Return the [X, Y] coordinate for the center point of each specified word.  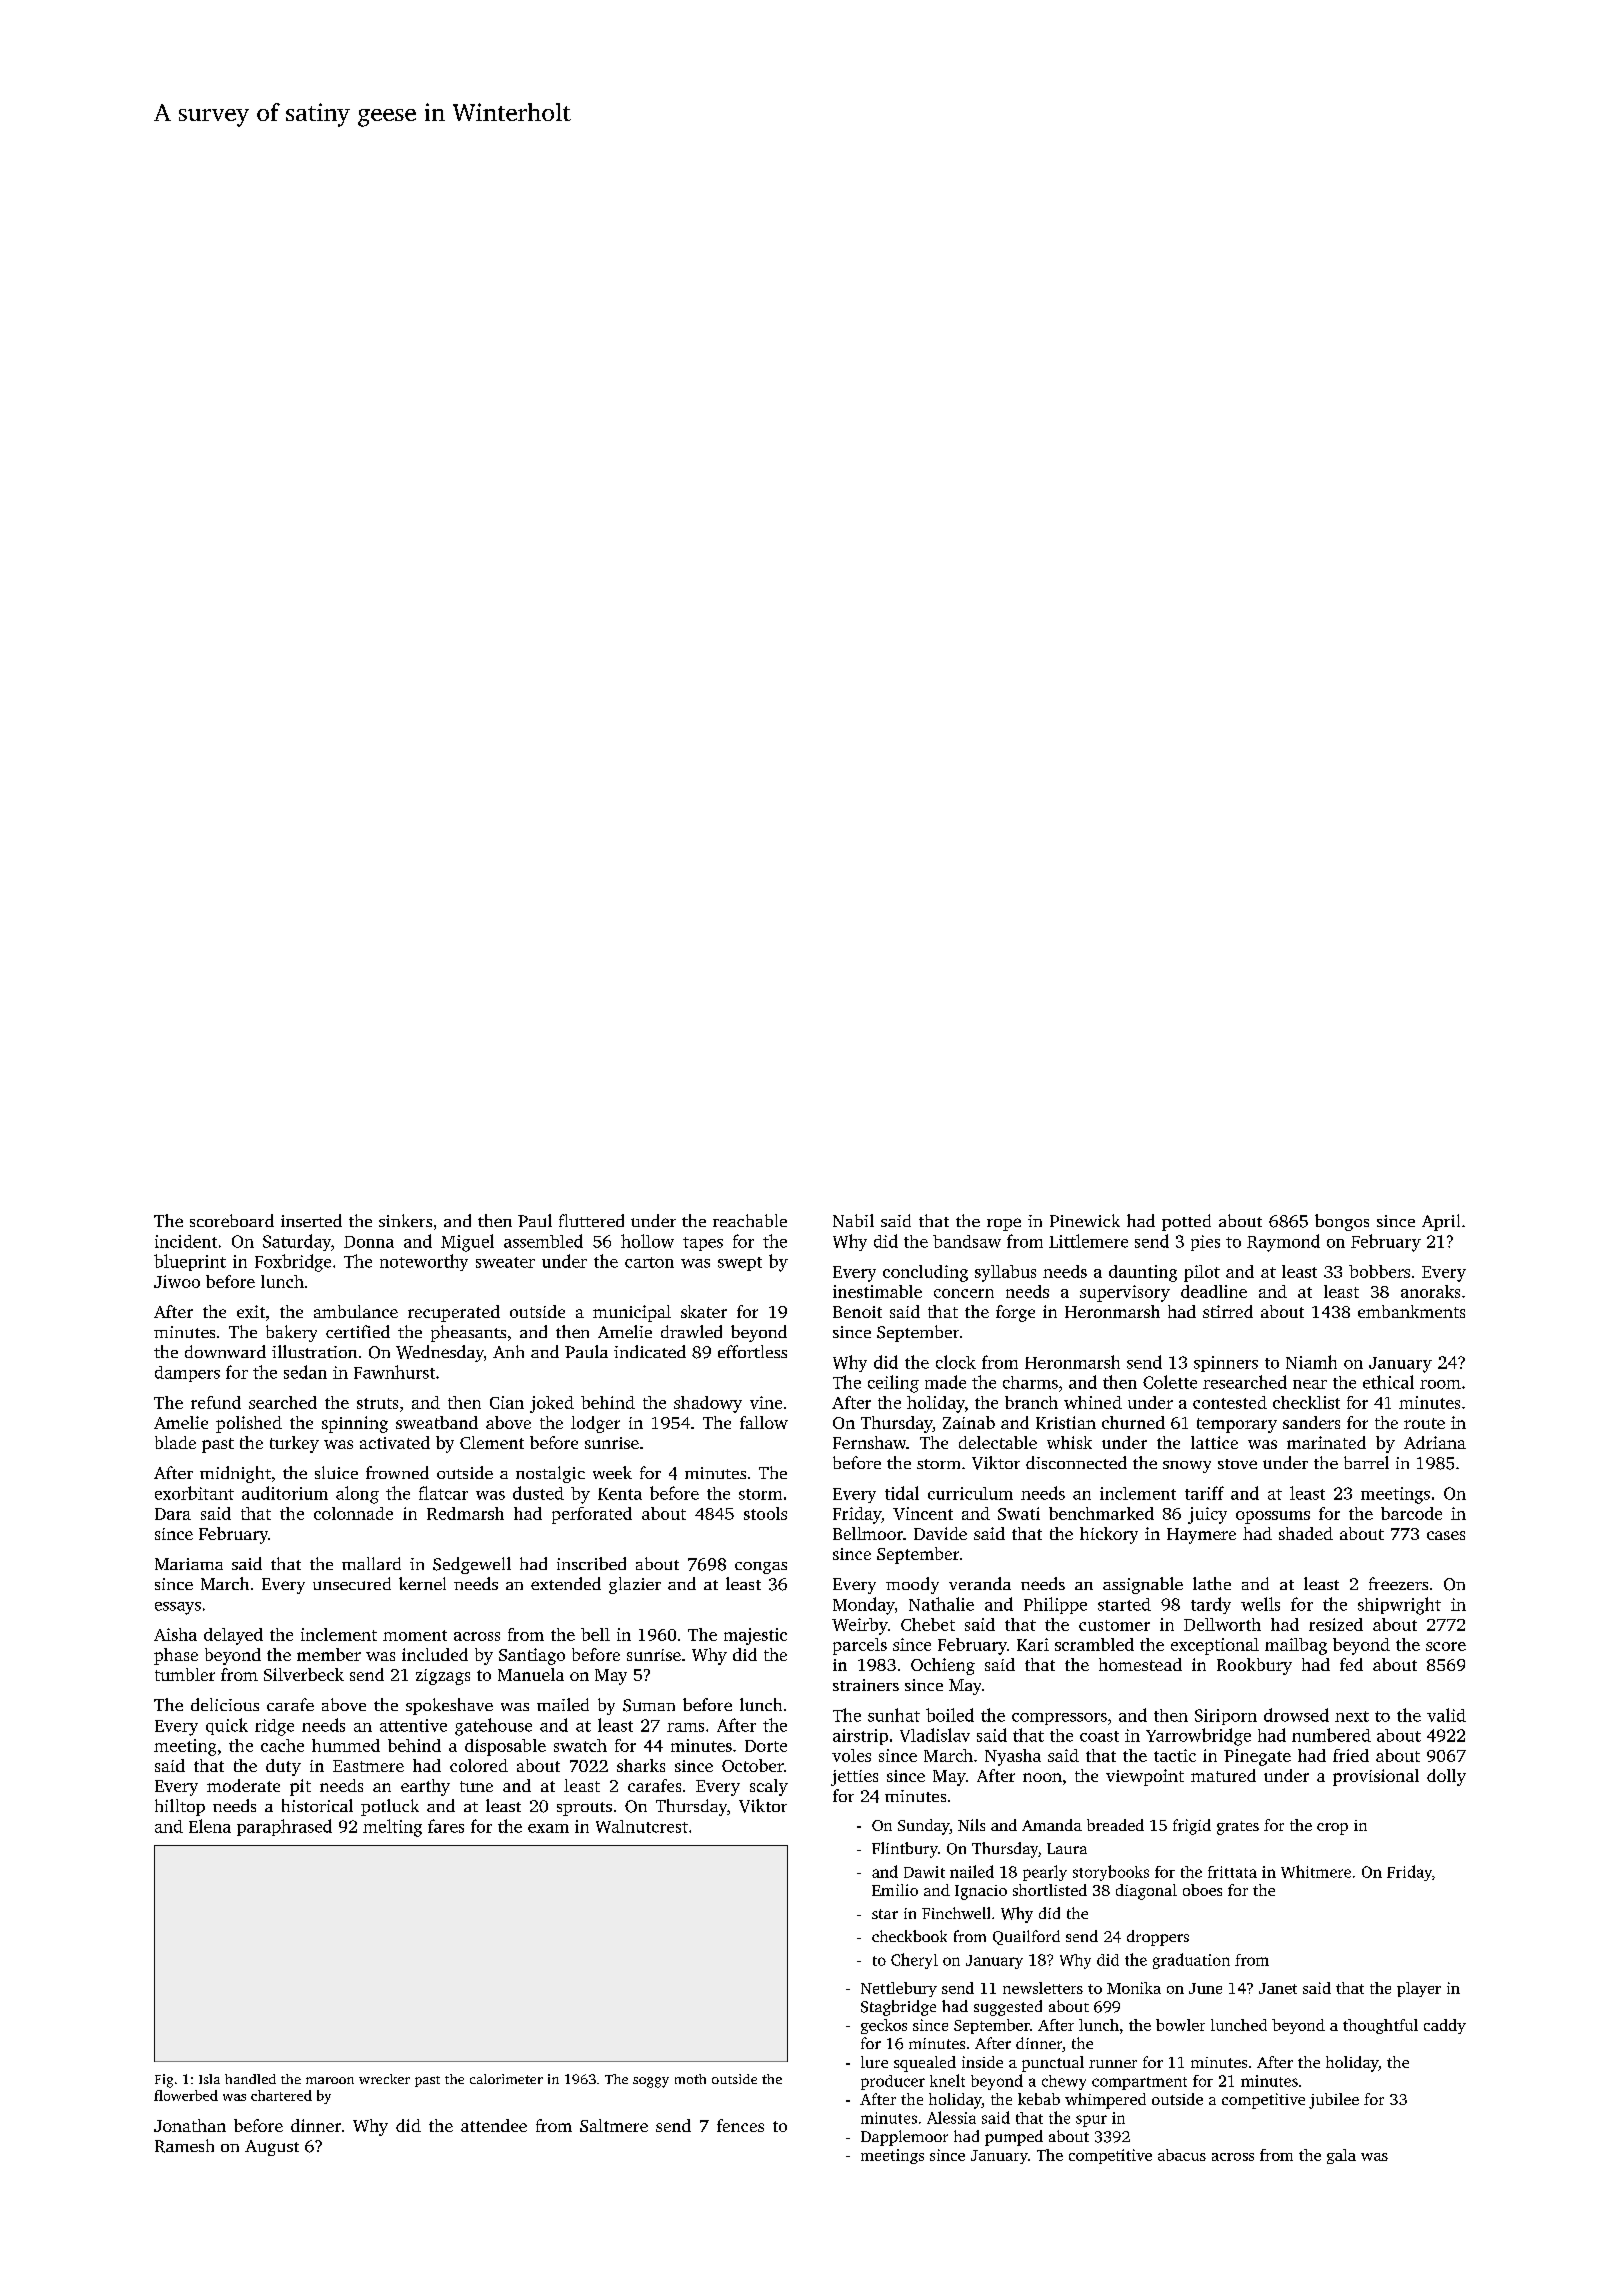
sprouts [584, 1809]
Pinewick [1085, 1220]
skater [704, 1311]
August [272, 2148]
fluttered [591, 1220]
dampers [187, 1374]
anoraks [1430, 1291]
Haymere [1201, 1536]
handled [250, 2079]
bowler [1180, 2025]
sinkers [405, 1220]
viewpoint [1145, 1777]
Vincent [923, 1513]
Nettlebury [899, 1989]
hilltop [180, 1807]
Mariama [189, 1564]
